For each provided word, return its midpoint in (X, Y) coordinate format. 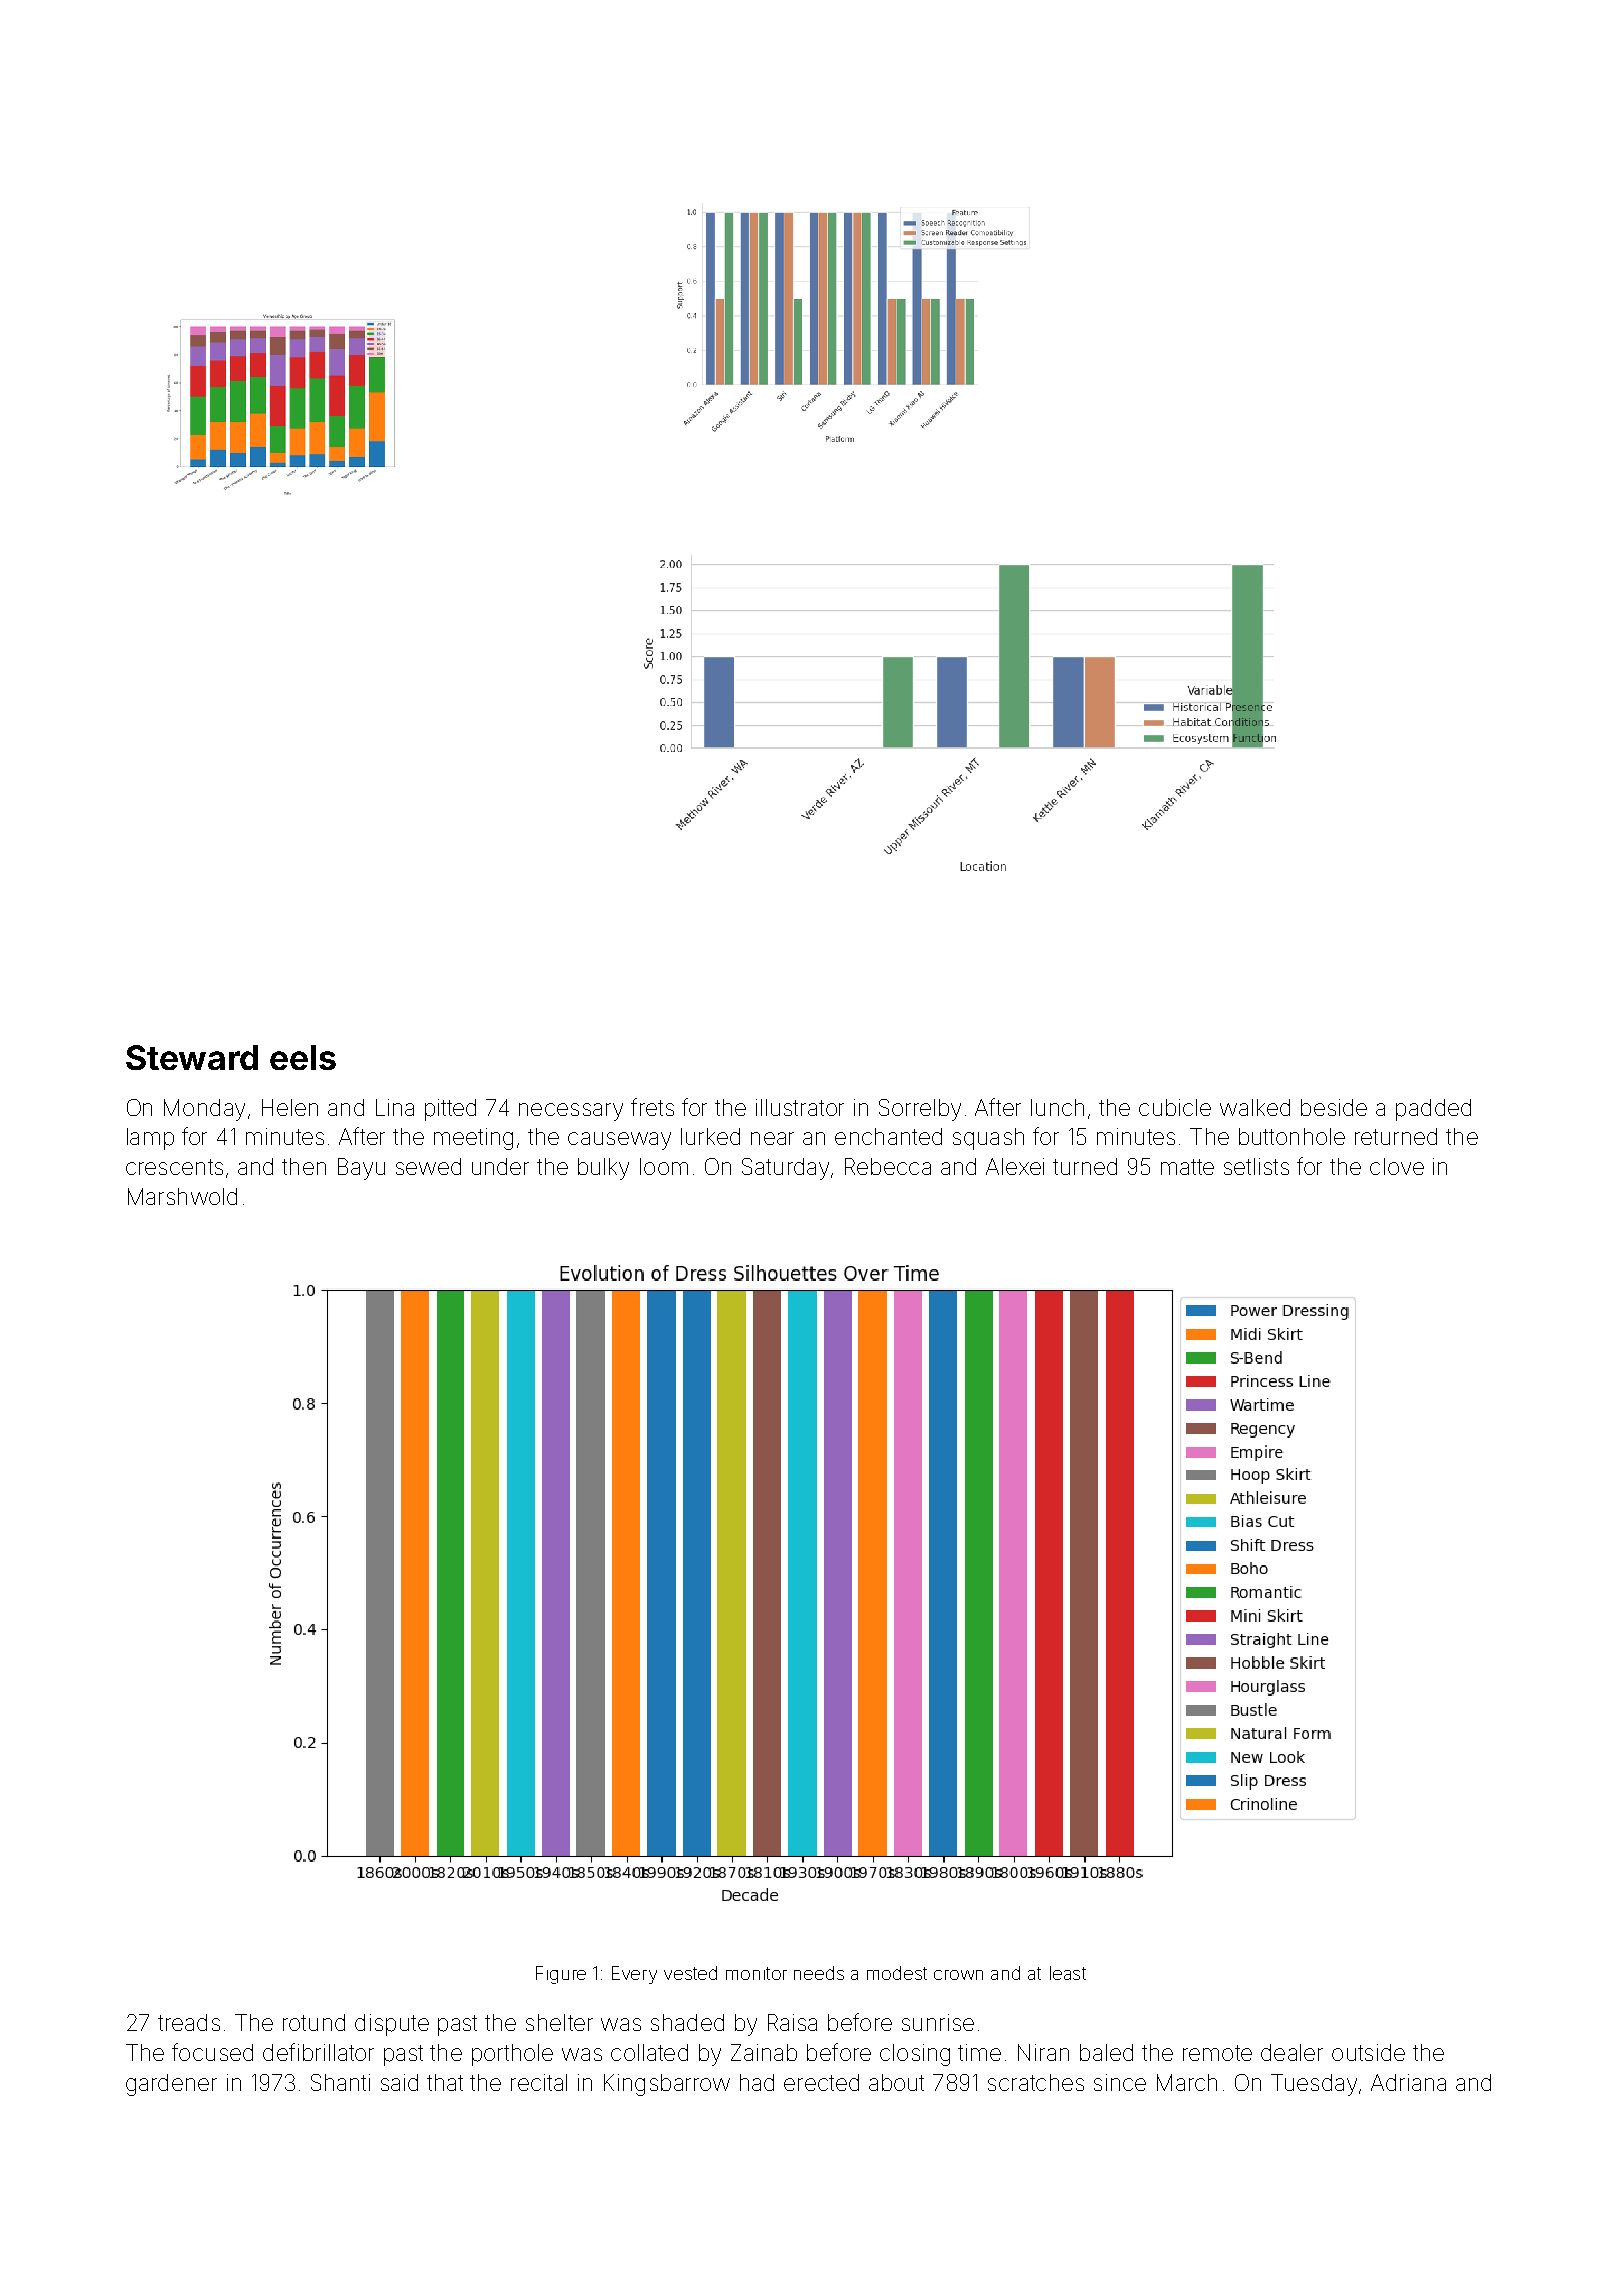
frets (652, 1107)
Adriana (1408, 2082)
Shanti (340, 2082)
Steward (192, 1057)
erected (821, 2082)
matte (1187, 1167)
